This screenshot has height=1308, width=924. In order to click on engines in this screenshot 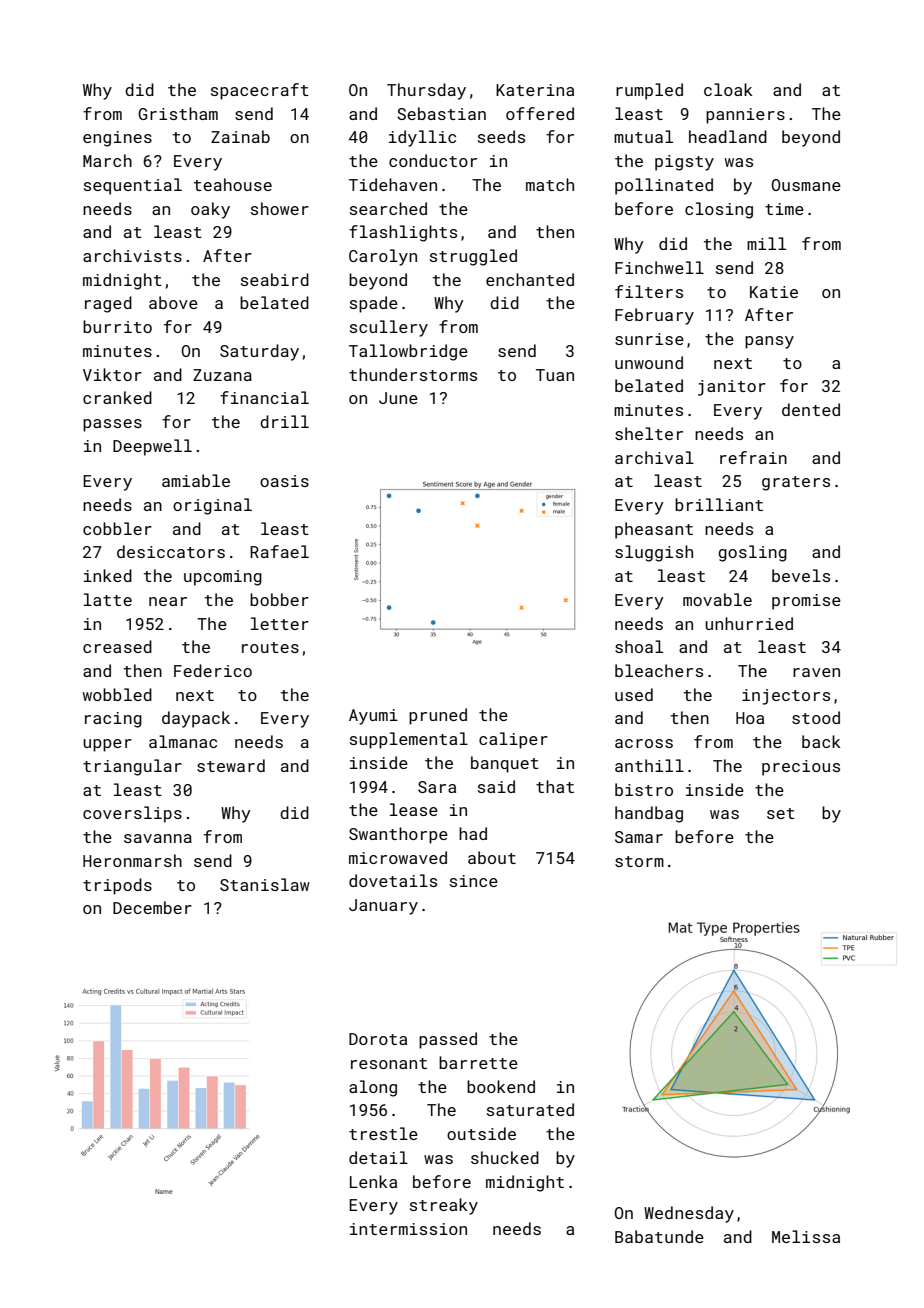, I will do `click(117, 139)`.
